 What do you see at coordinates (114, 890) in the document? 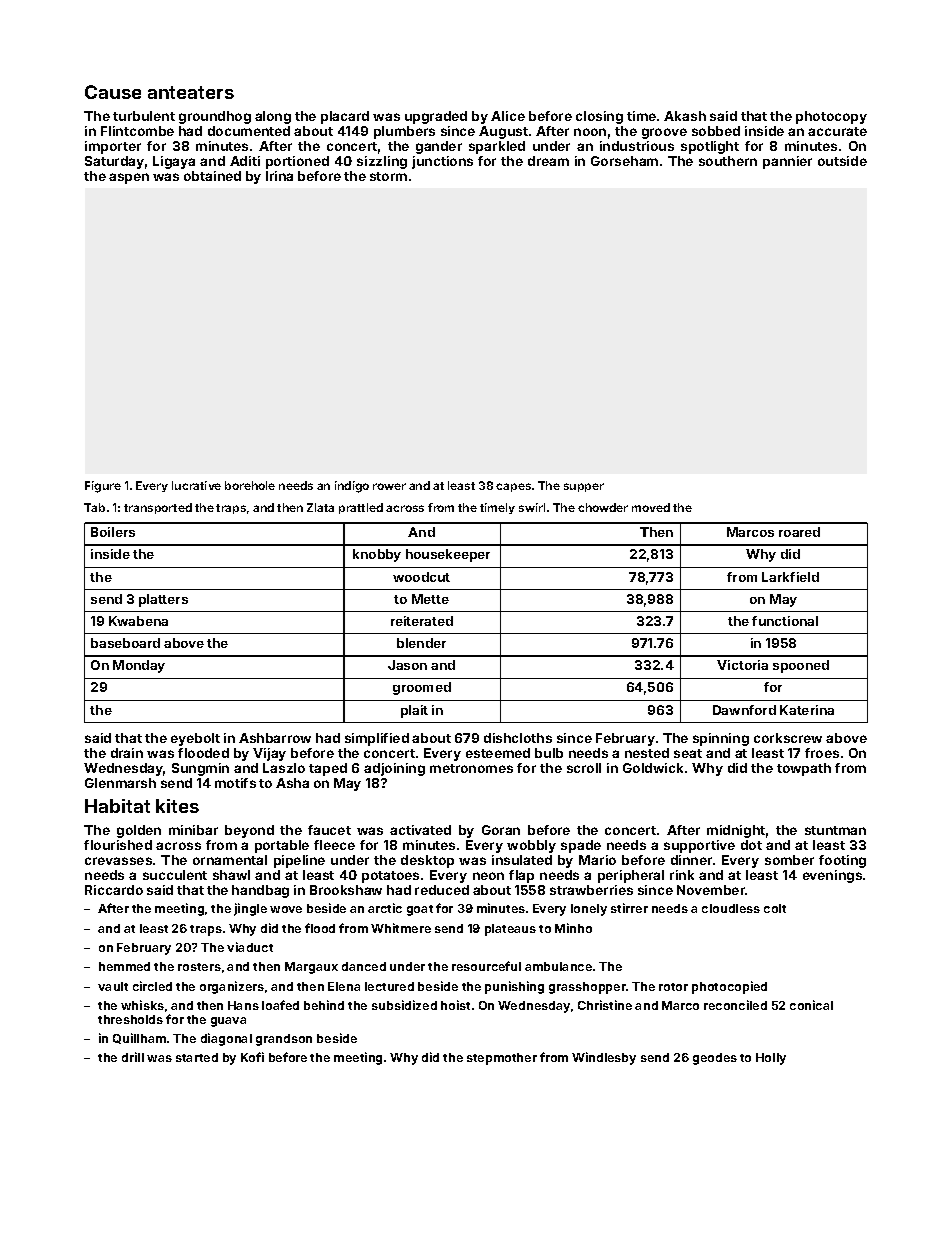
I see `Riccardo` at bounding box center [114, 890].
